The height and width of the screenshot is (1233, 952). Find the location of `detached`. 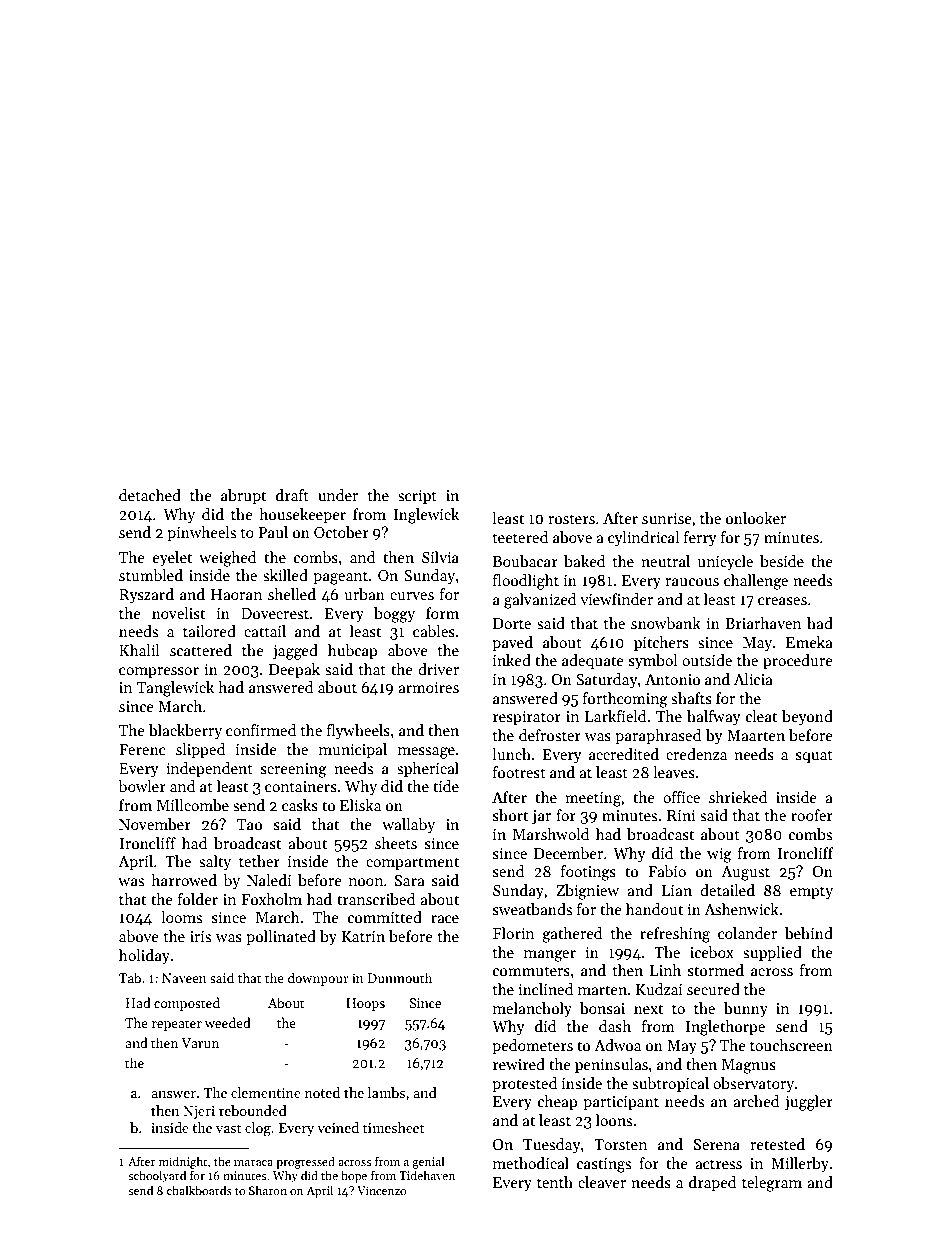

detached is located at coordinates (150, 495).
